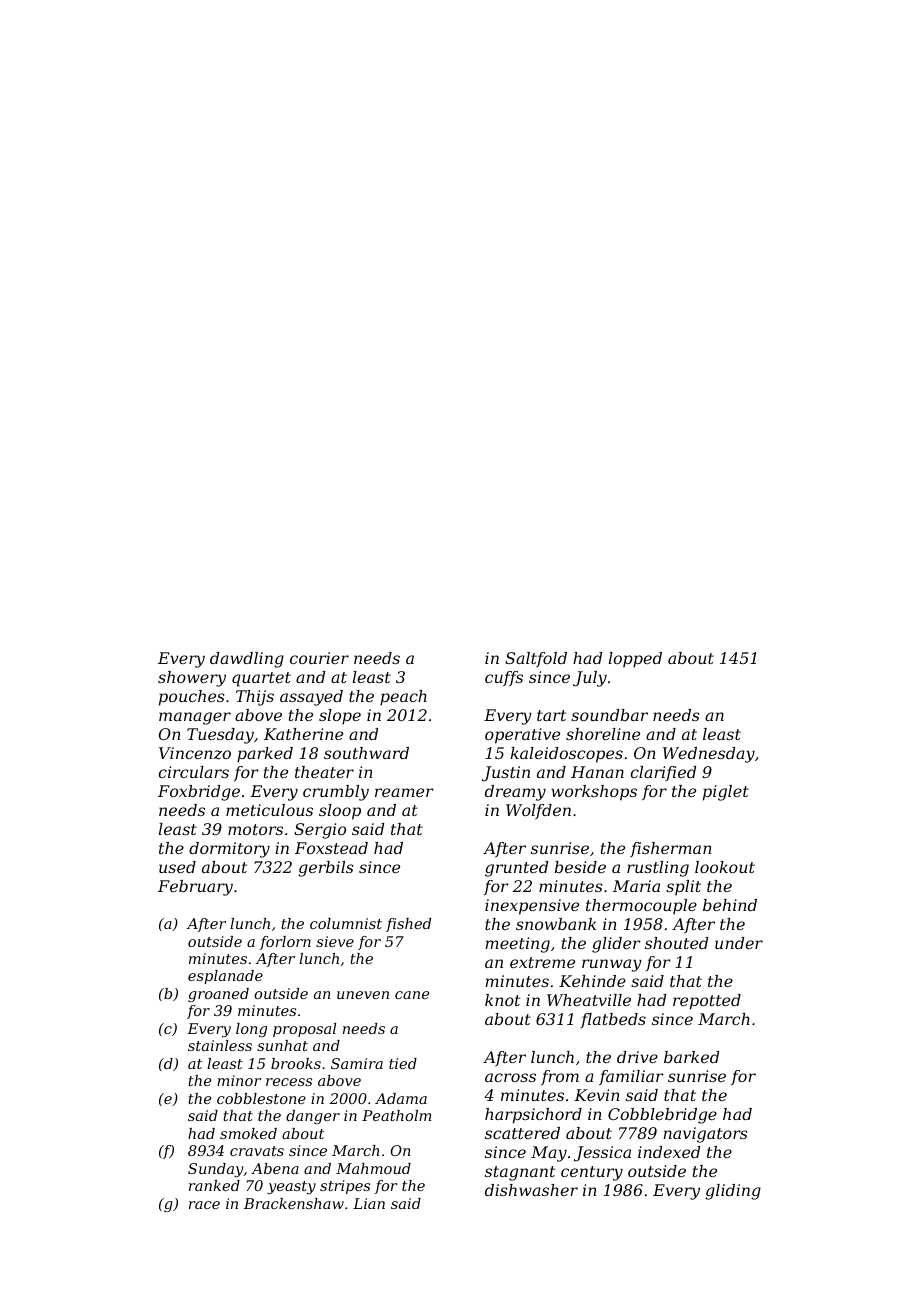  I want to click on fisherman, so click(671, 850).
